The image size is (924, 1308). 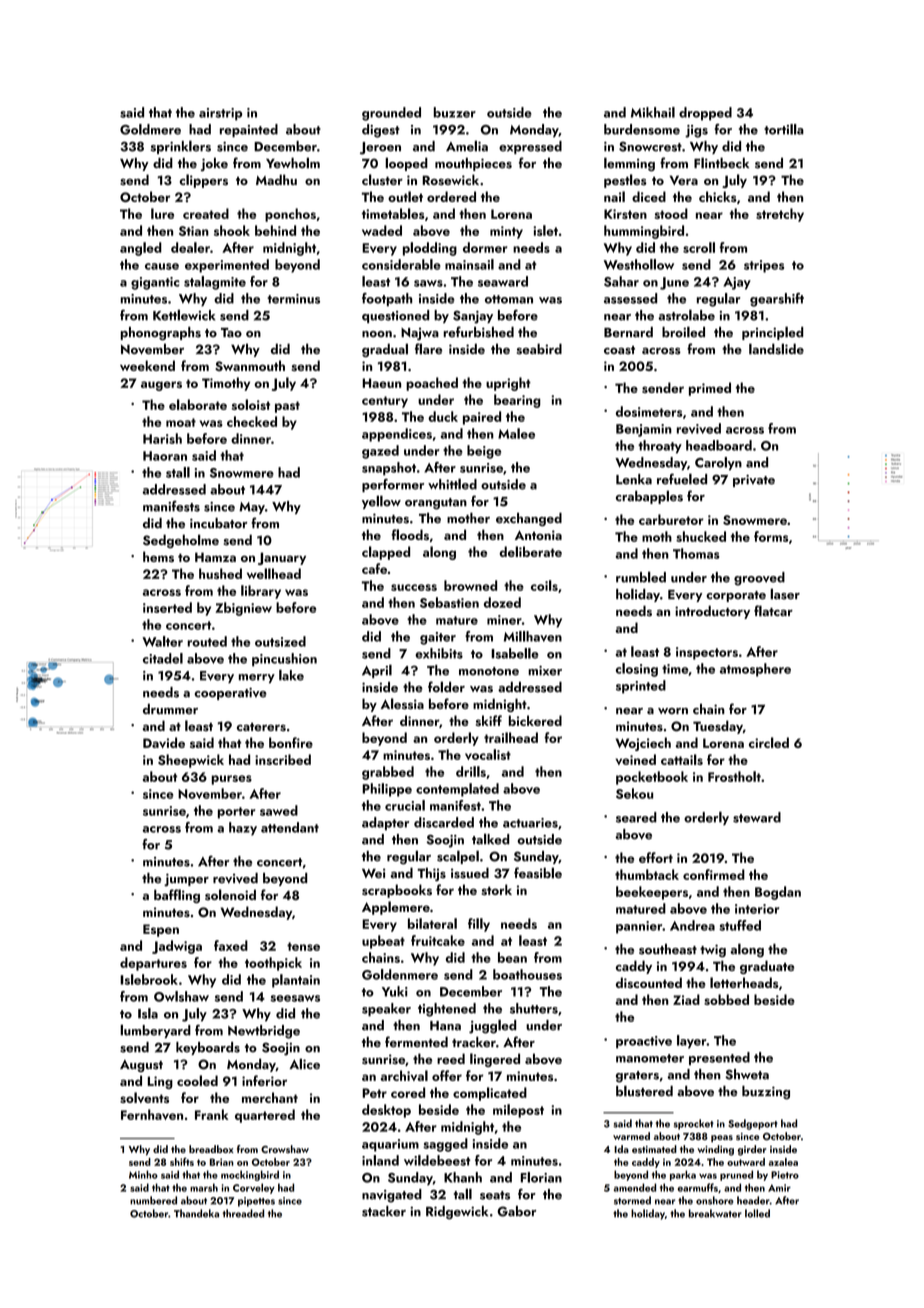 What do you see at coordinates (451, 196) in the screenshot?
I see `ordered` at bounding box center [451, 196].
